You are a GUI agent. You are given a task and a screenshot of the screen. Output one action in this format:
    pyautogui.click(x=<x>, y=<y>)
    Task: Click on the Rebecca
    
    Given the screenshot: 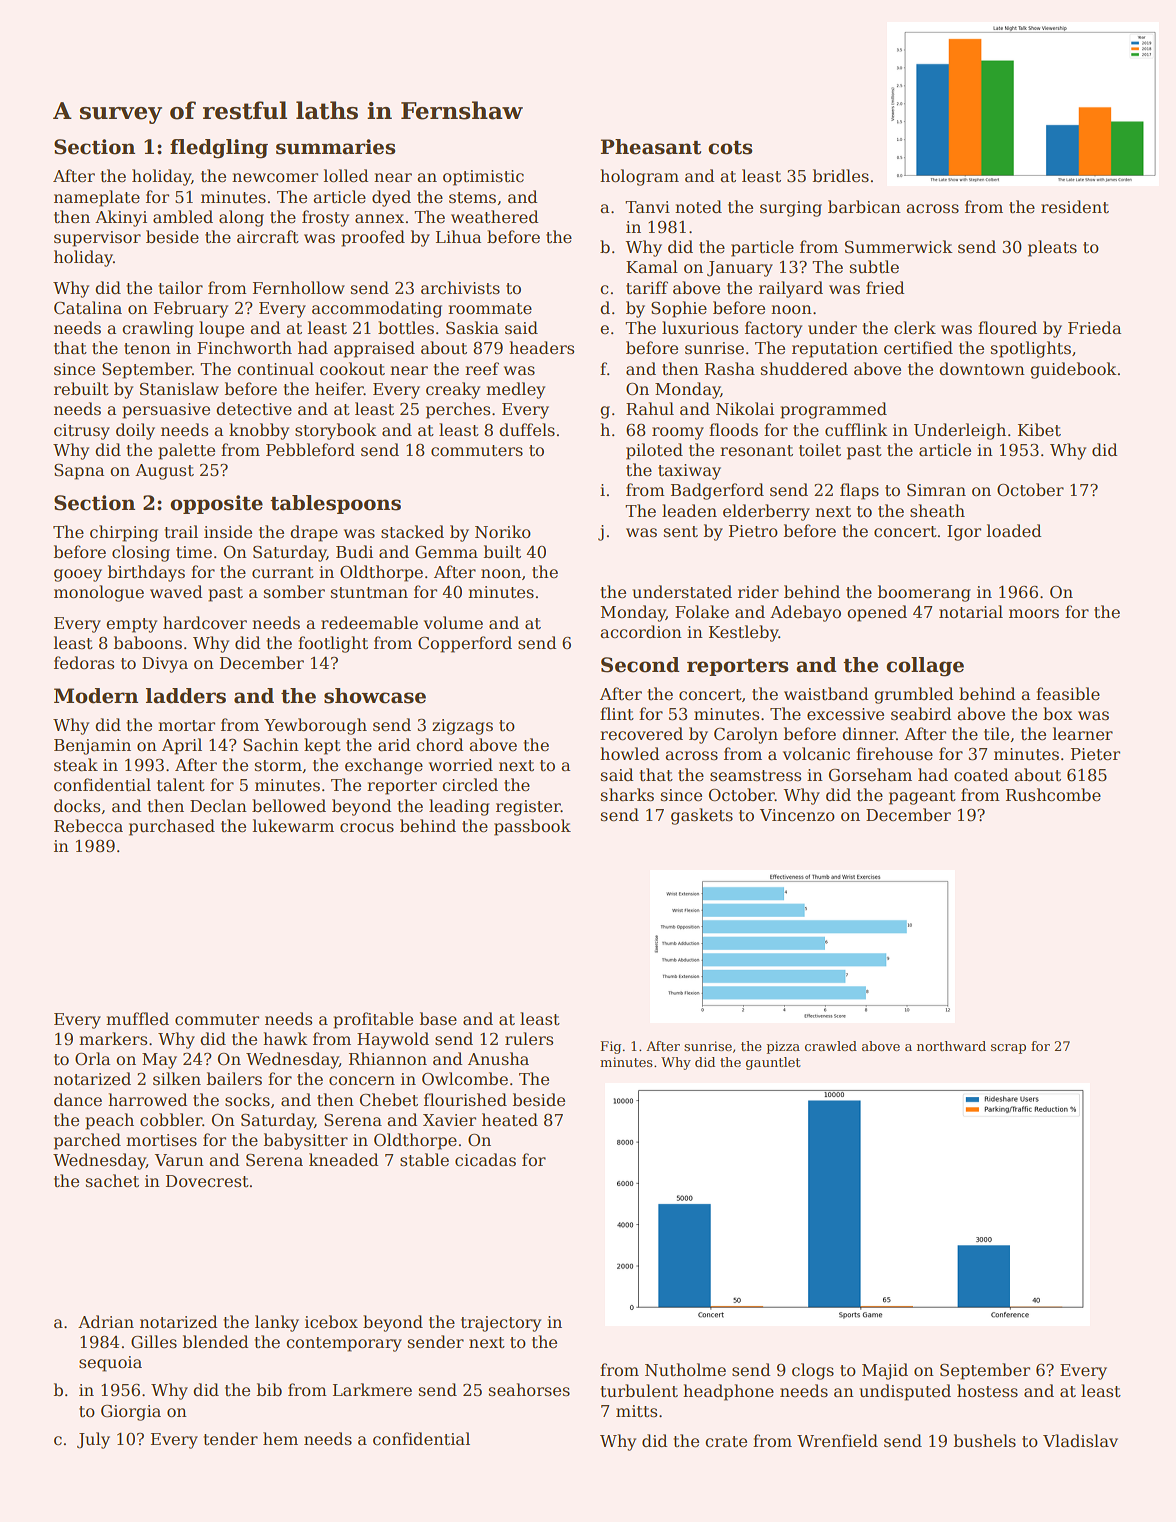 What is the action you would take?
    pyautogui.click(x=88, y=826)
